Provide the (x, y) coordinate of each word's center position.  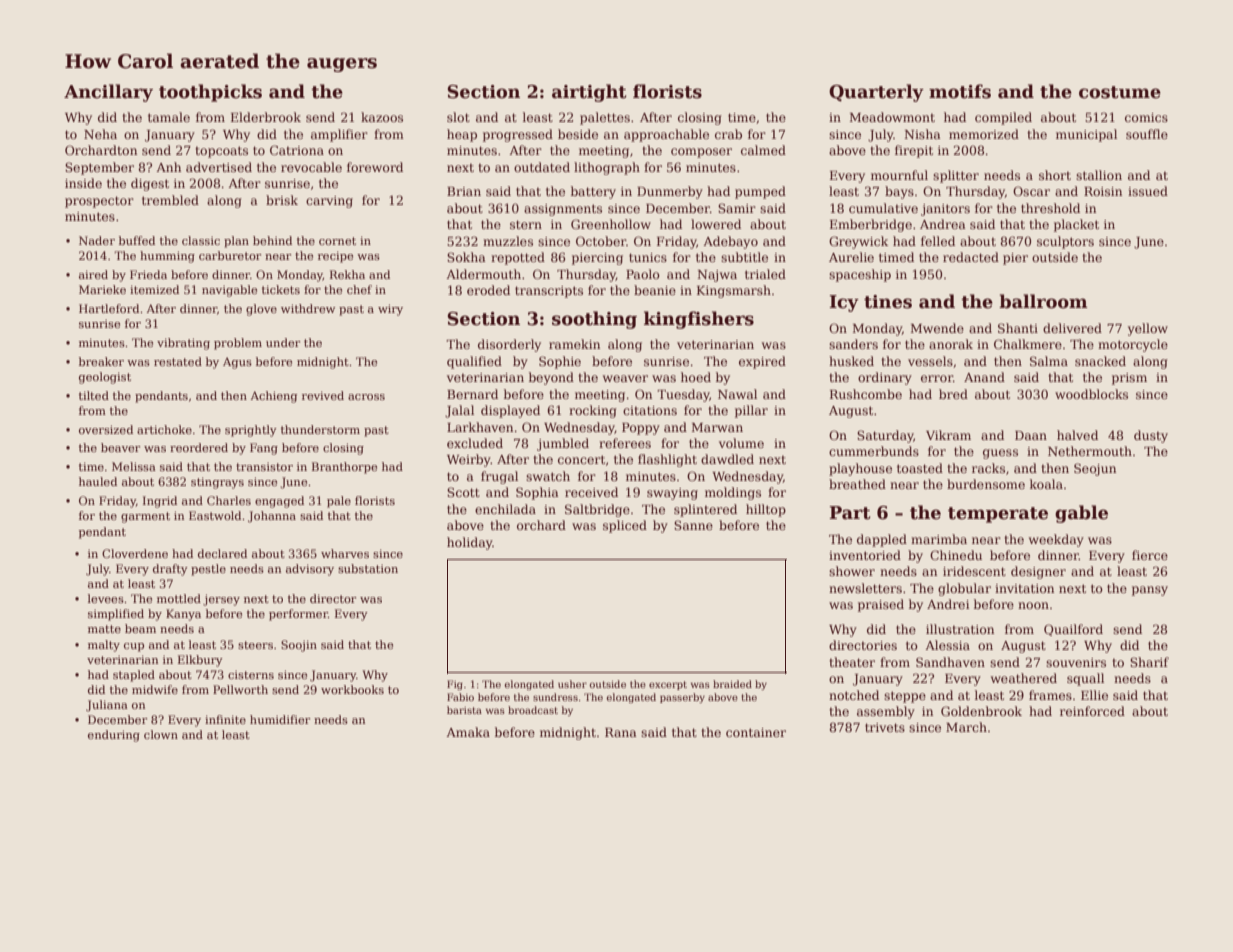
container (756, 732)
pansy (1150, 591)
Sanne (693, 525)
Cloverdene (135, 553)
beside (578, 134)
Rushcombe (866, 394)
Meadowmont (892, 117)
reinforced (1092, 711)
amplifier (339, 135)
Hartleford (109, 308)
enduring (114, 736)
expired (762, 362)
